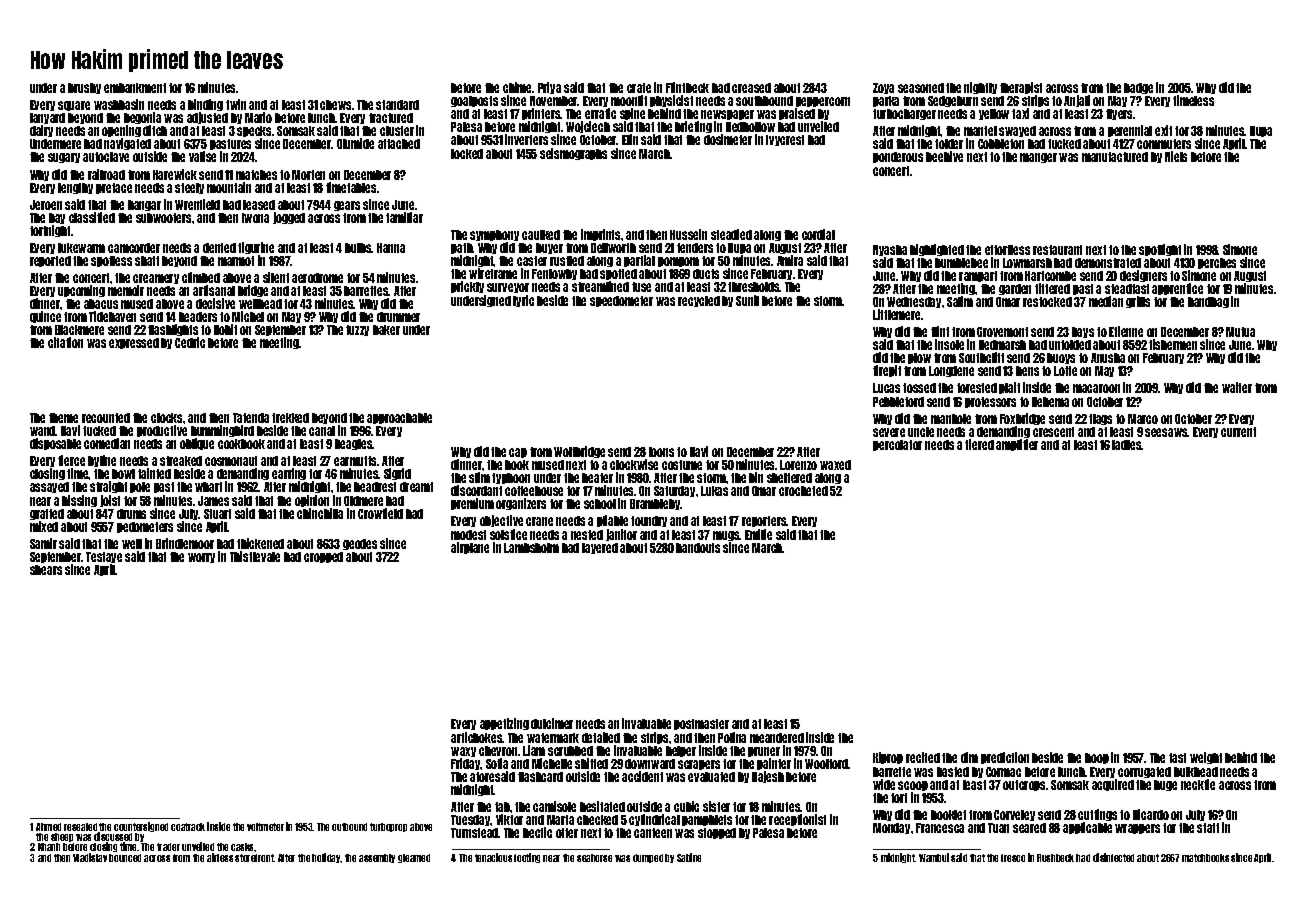  I want to click on wand, so click(43, 431).
